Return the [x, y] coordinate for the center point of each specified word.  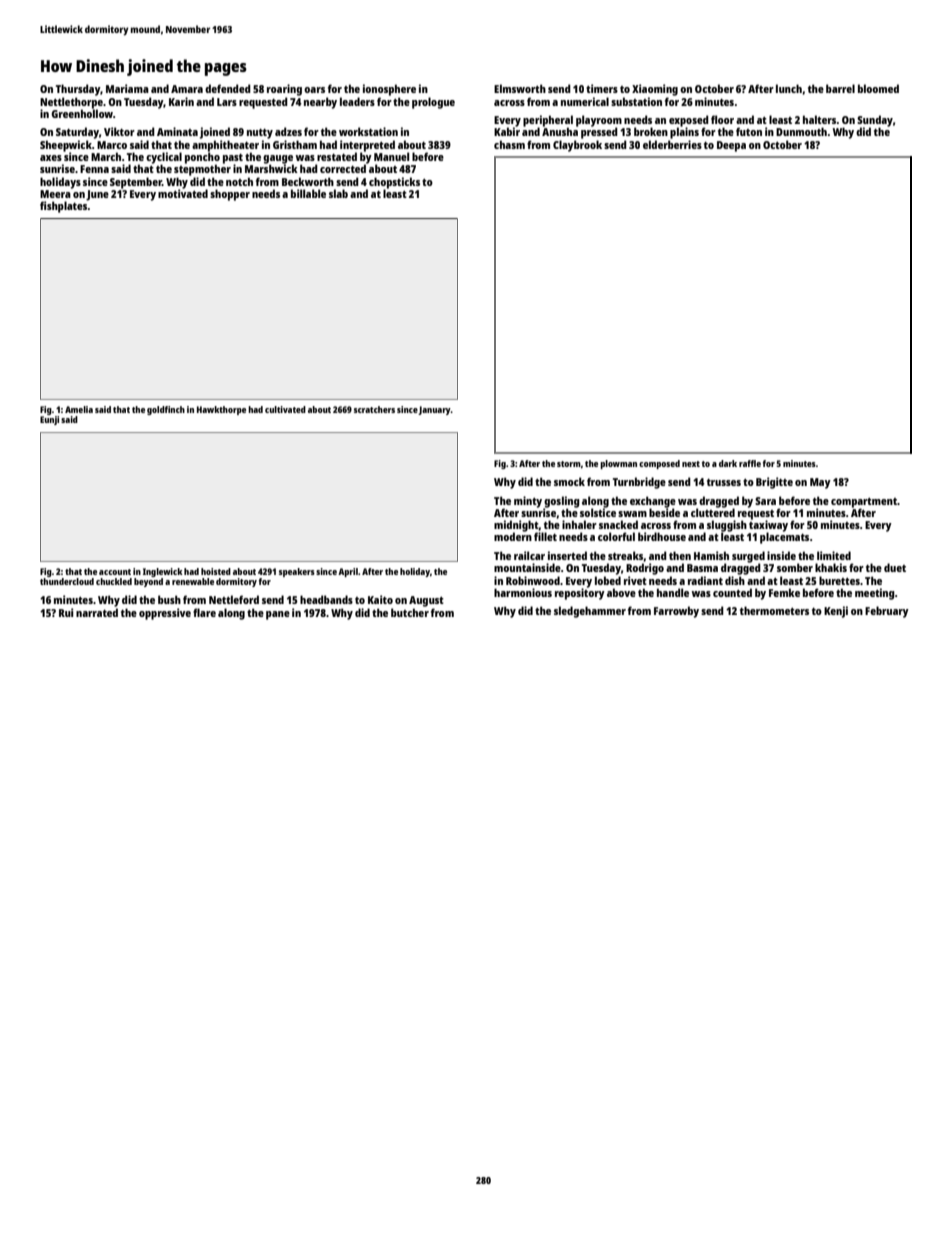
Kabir [507, 131]
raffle [750, 463]
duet [895, 567]
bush [169, 599]
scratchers [374, 409]
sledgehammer [590, 612]
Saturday [77, 133]
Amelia [79, 409]
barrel [840, 88]
